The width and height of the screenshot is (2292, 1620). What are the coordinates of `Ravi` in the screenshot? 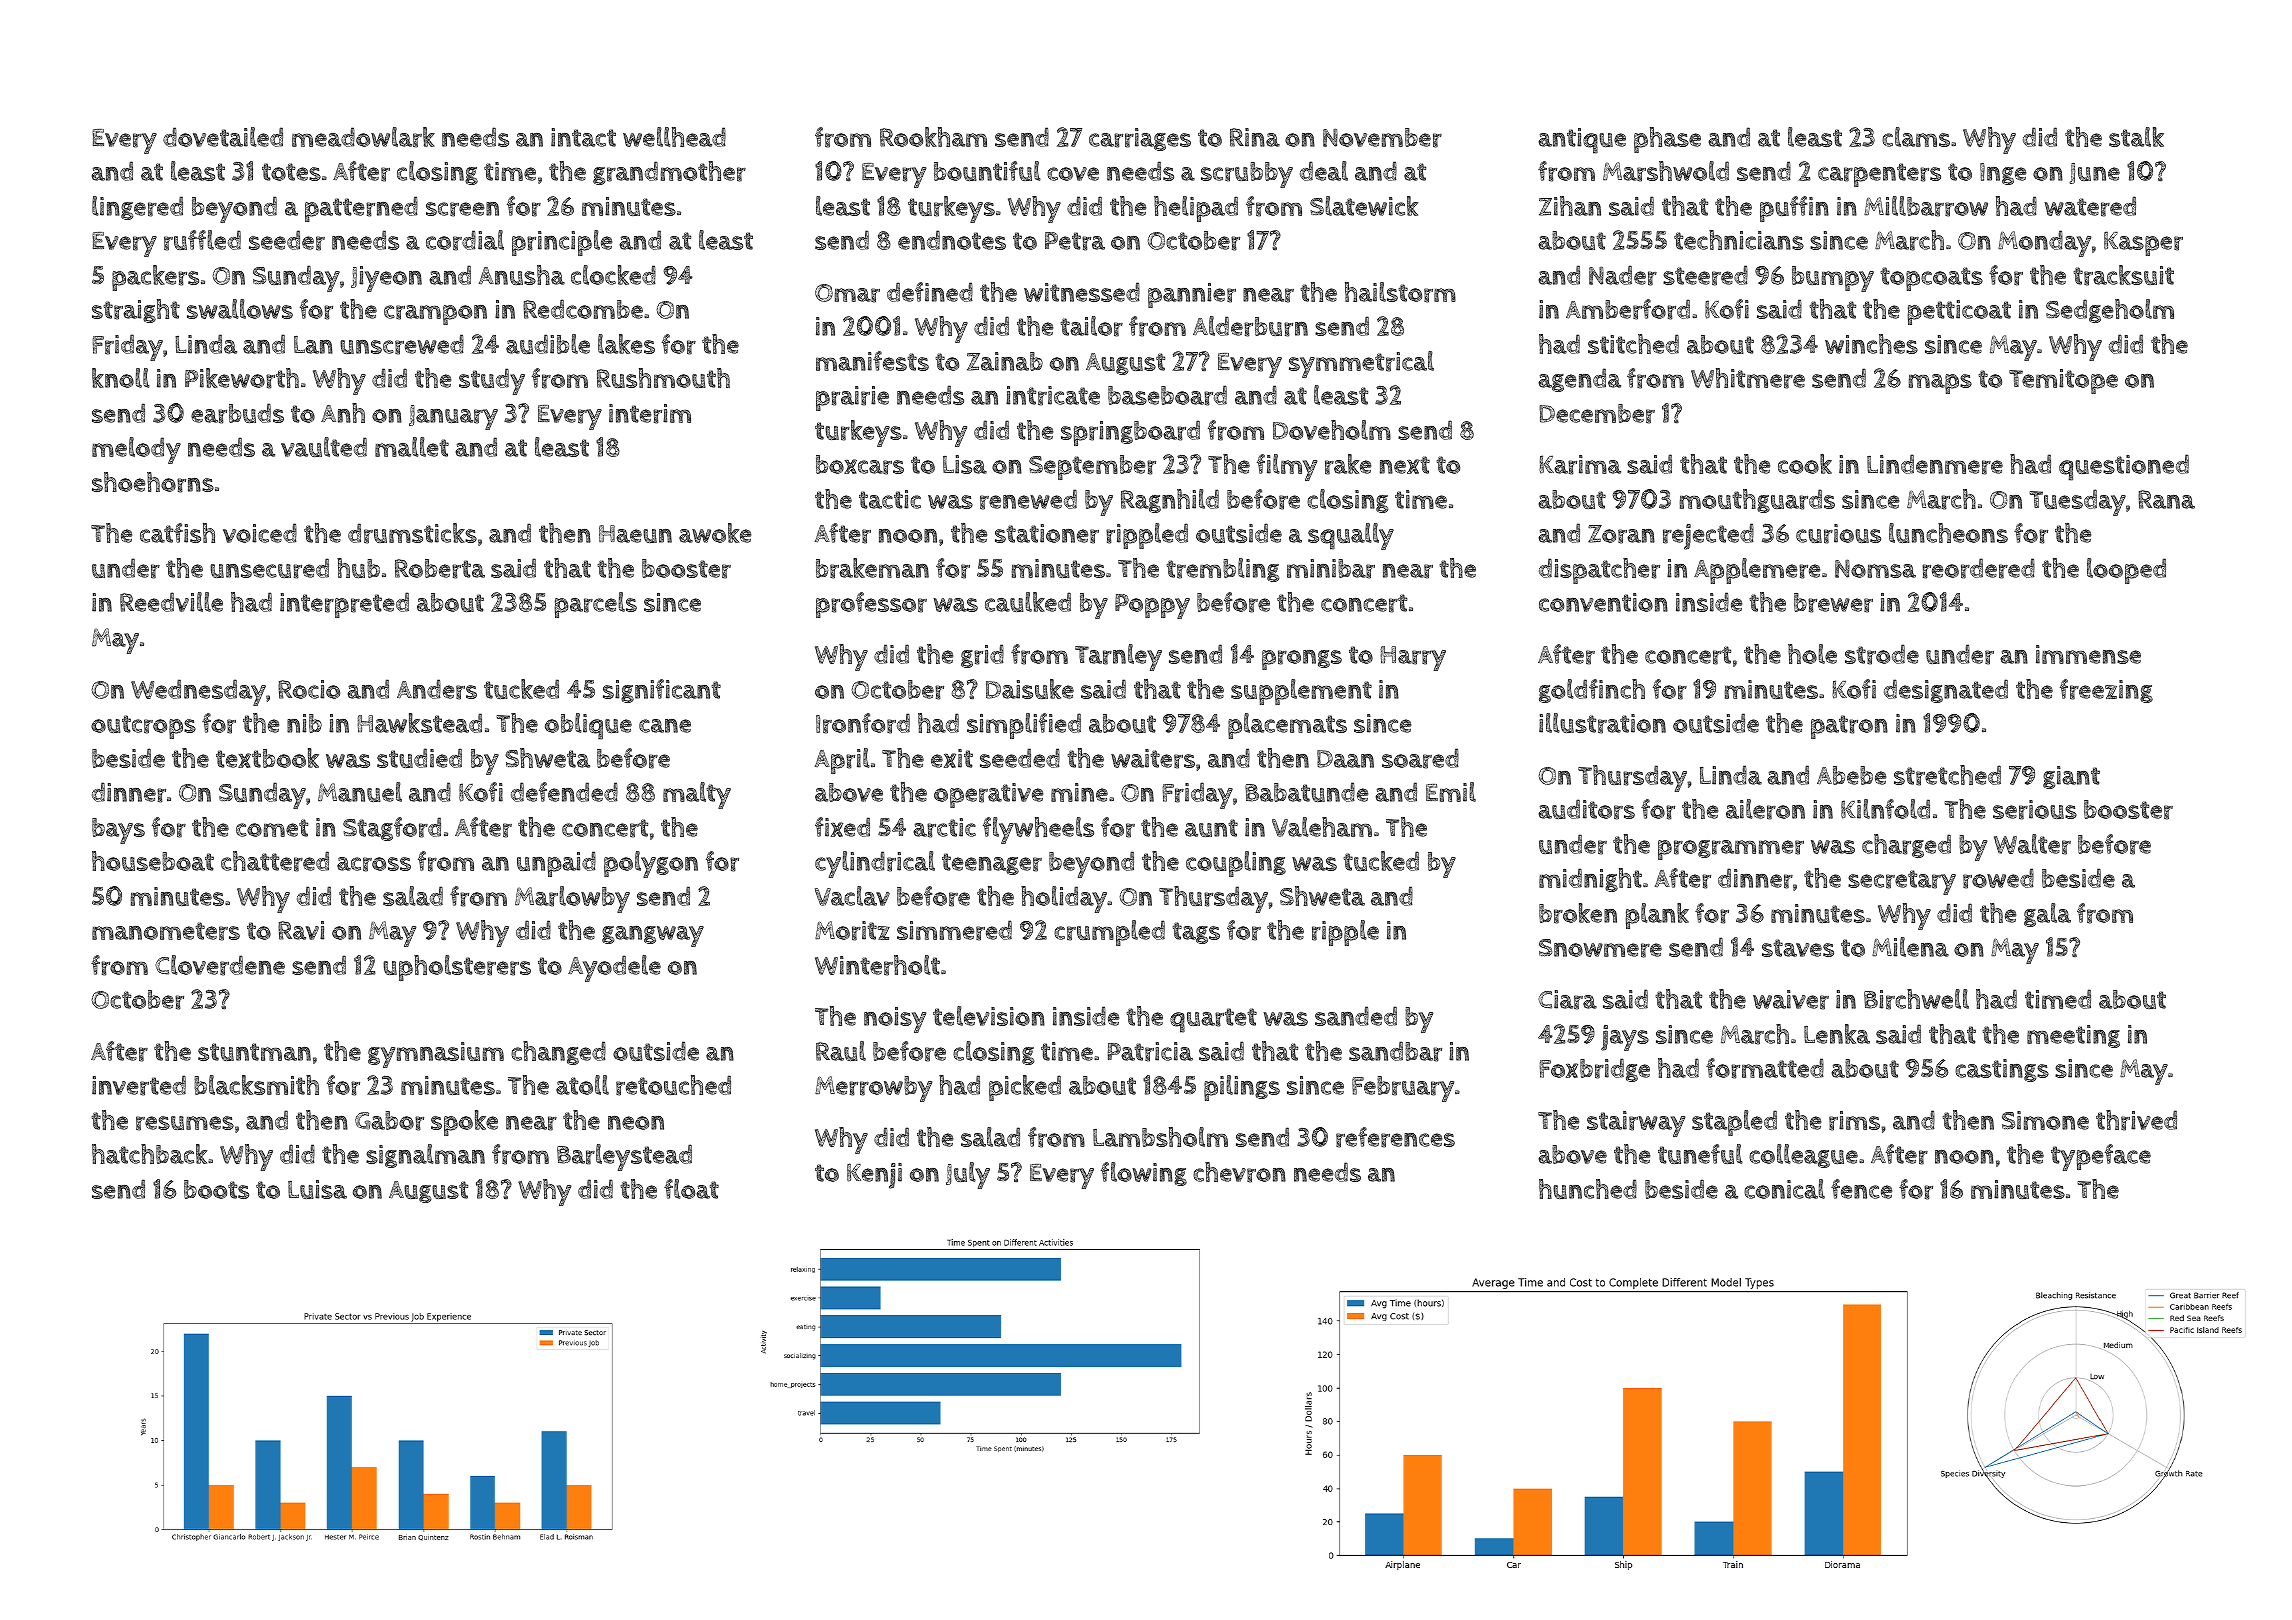 It's located at (301, 930).
